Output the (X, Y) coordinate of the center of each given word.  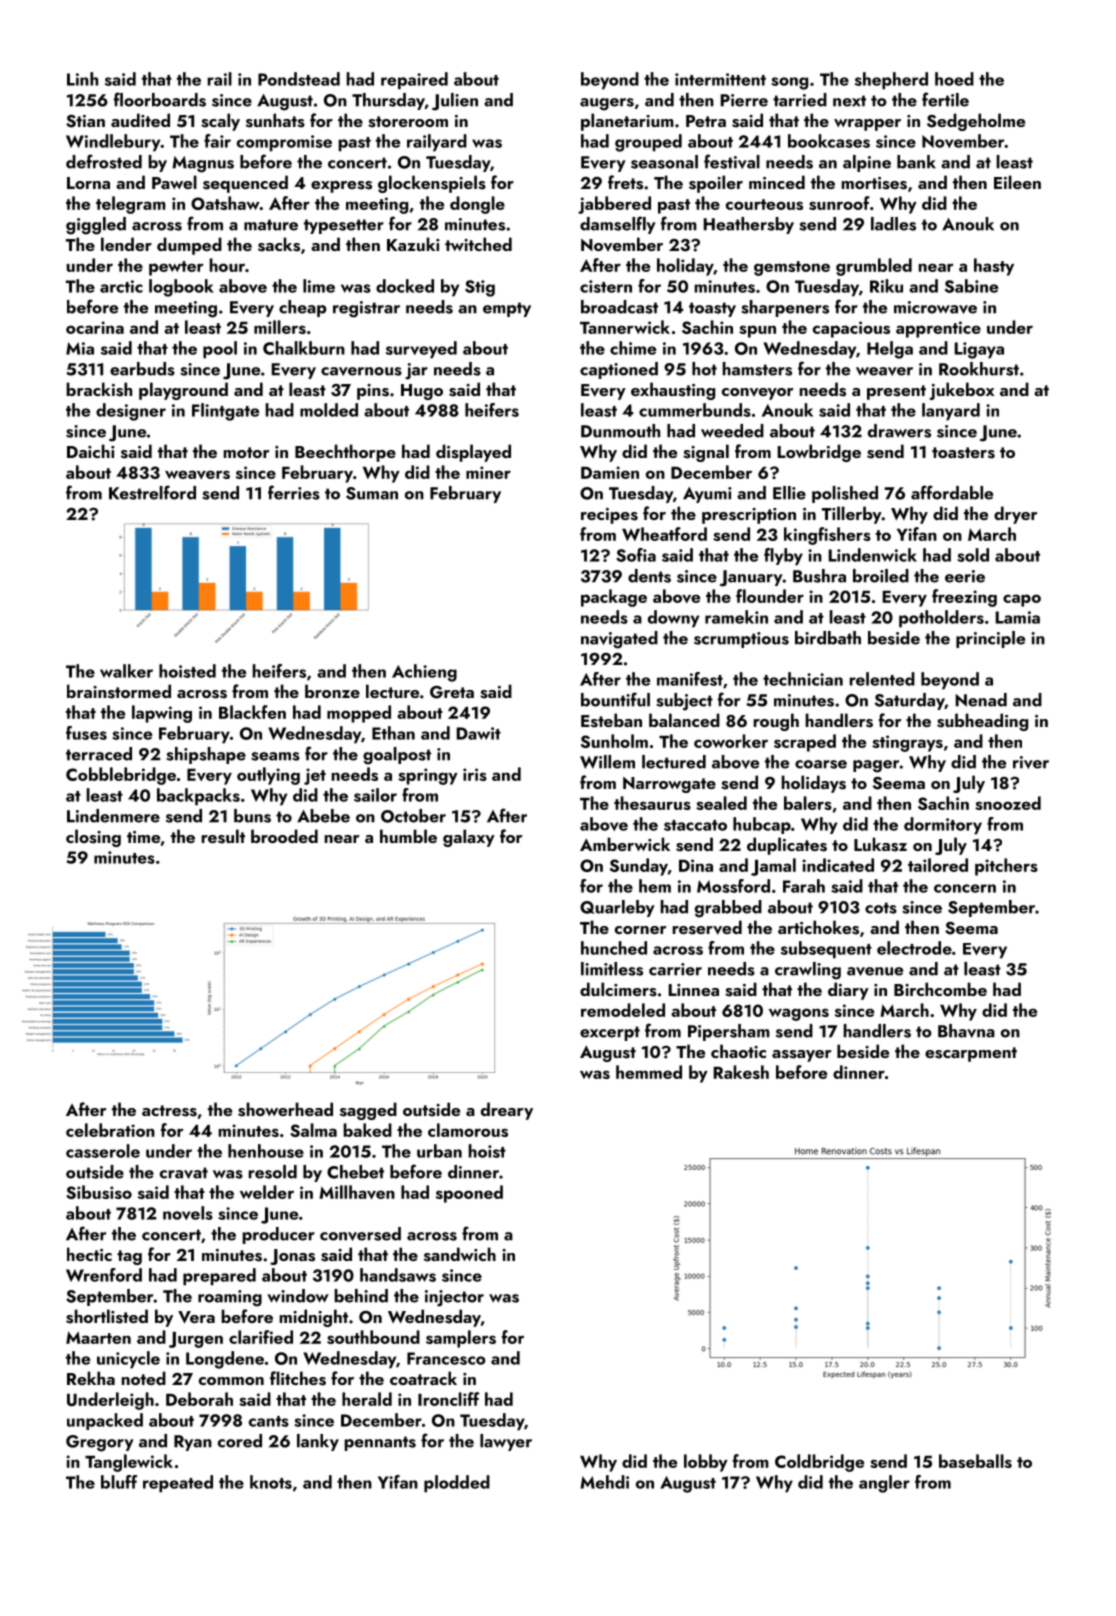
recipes (609, 516)
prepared (219, 1277)
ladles (893, 224)
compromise (284, 143)
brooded (284, 836)
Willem (607, 762)
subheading (982, 722)
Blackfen (252, 712)
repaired (414, 81)
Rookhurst (979, 369)
